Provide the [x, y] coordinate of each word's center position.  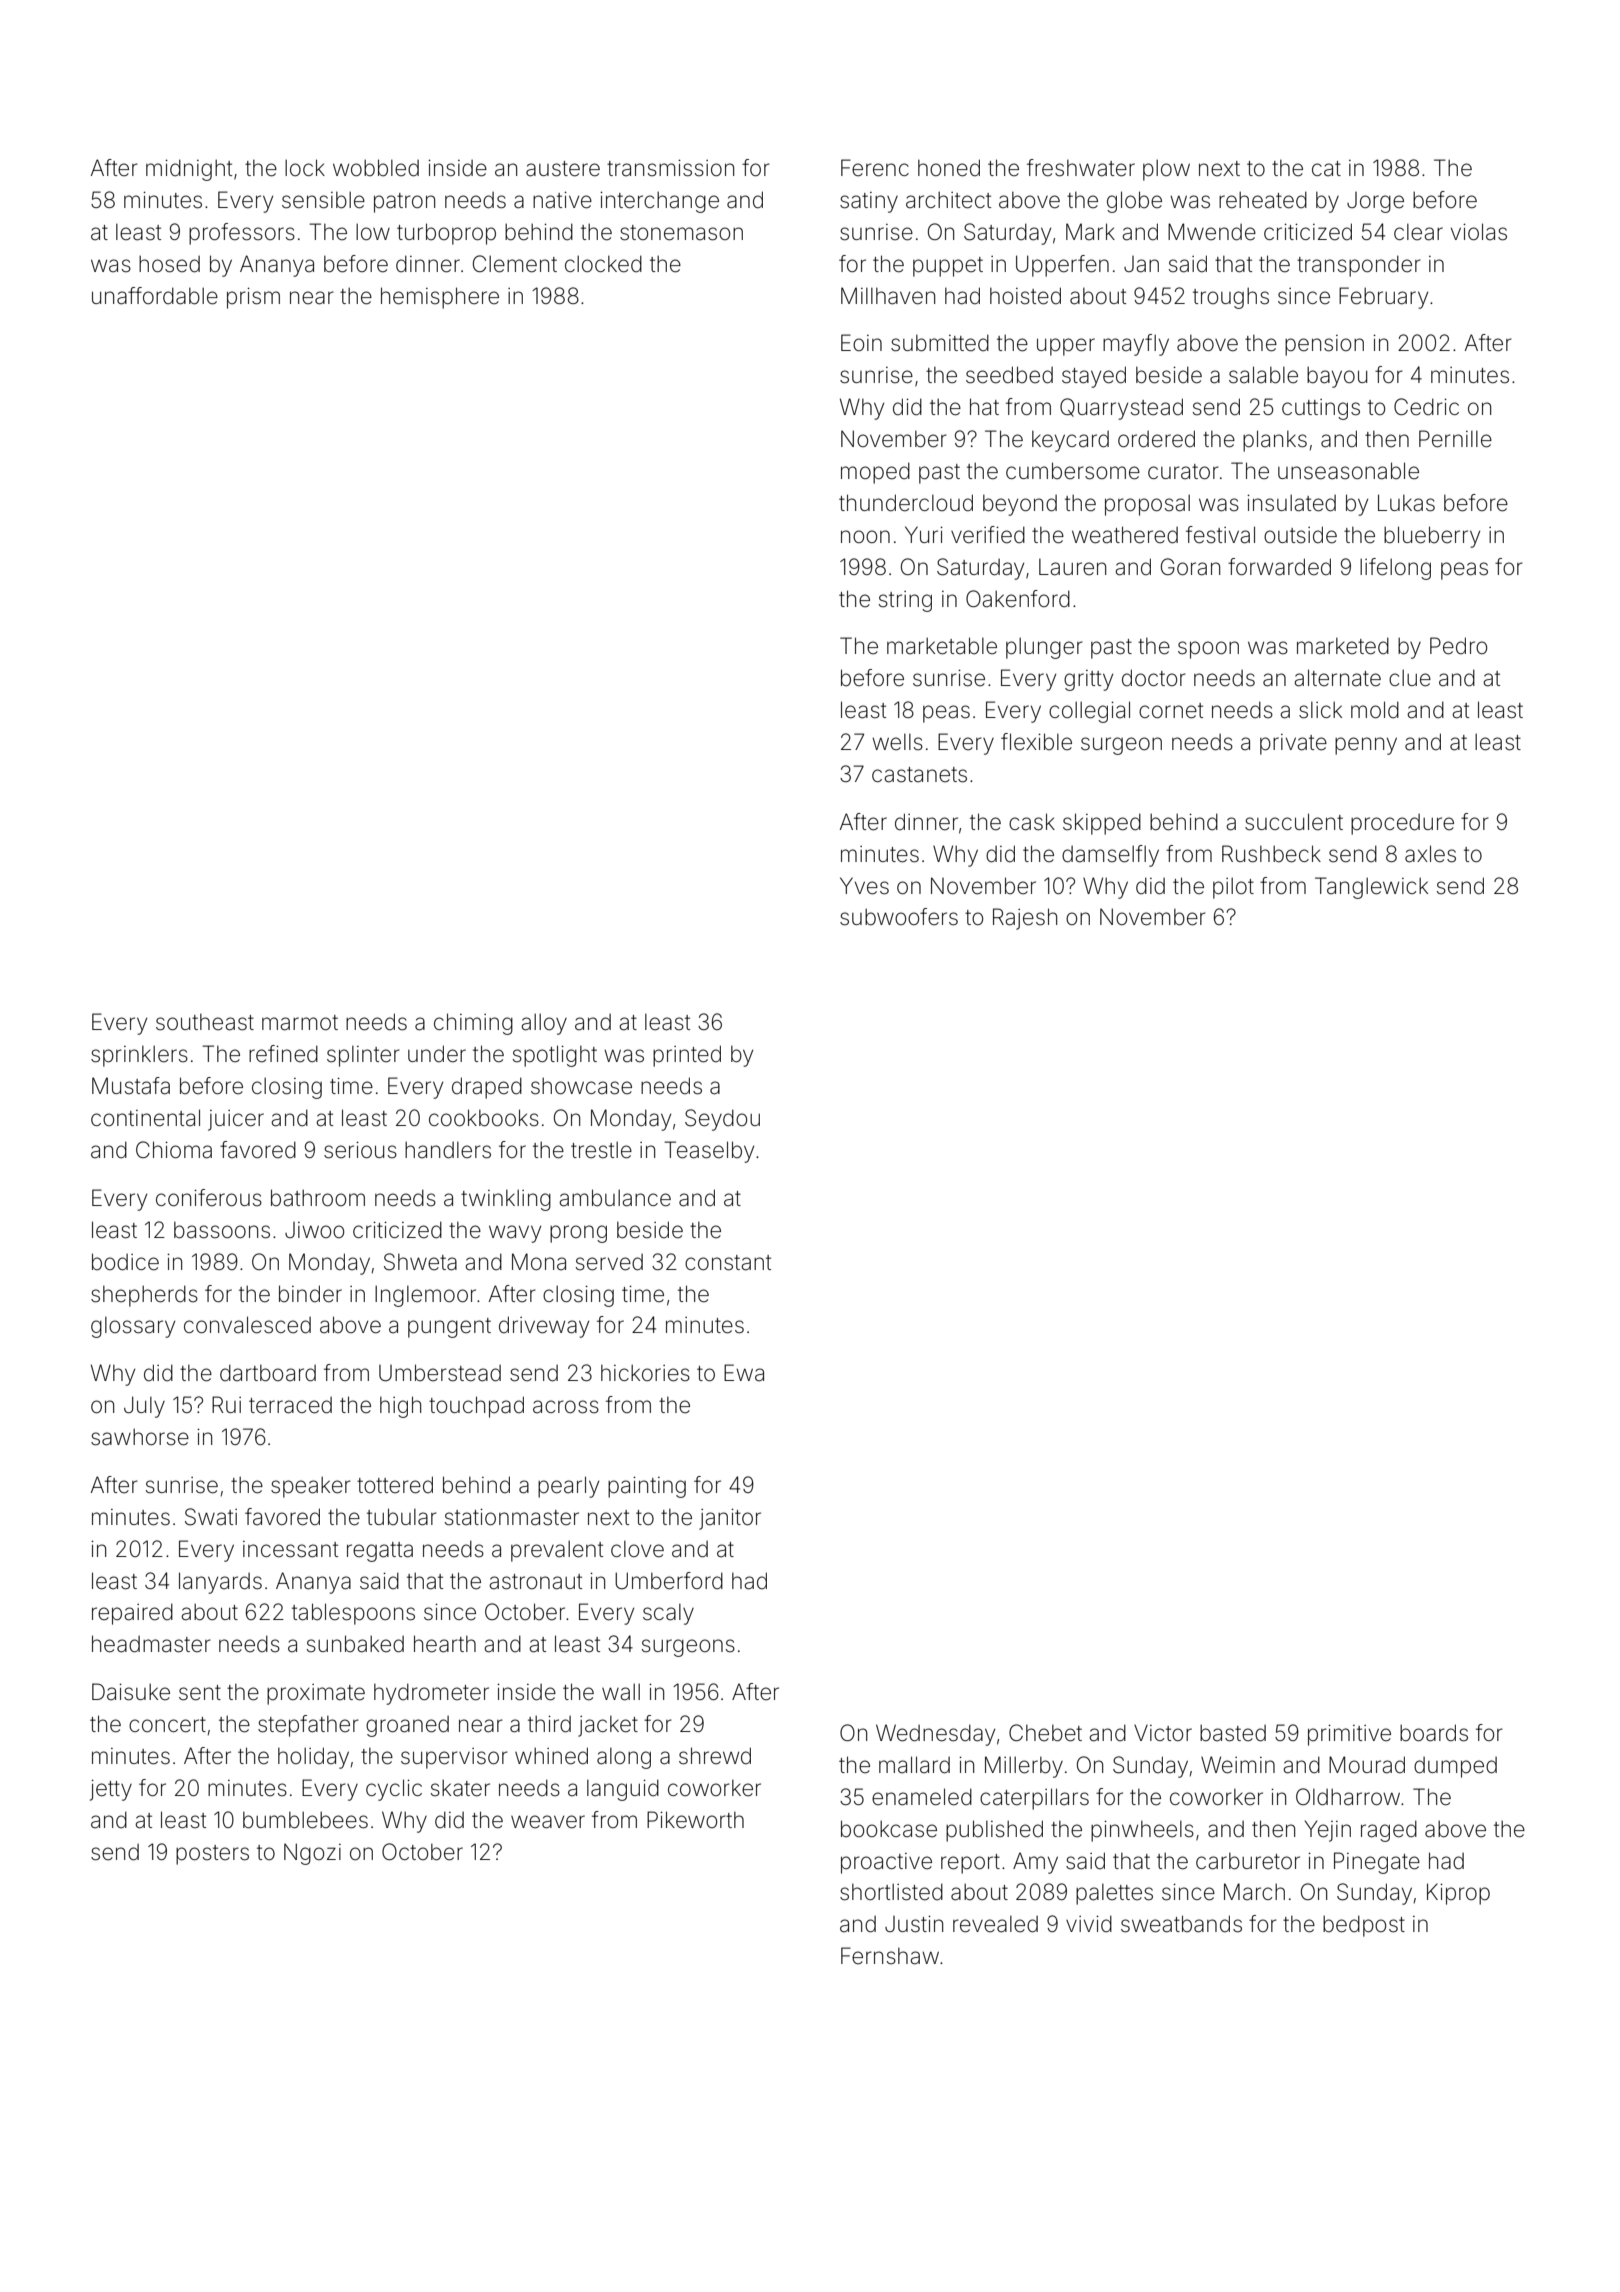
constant [728, 1263]
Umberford [669, 1581]
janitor [730, 1519]
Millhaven [888, 296]
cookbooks [484, 1118]
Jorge [1375, 202]
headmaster [151, 1644]
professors [242, 234]
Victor [1163, 1732]
